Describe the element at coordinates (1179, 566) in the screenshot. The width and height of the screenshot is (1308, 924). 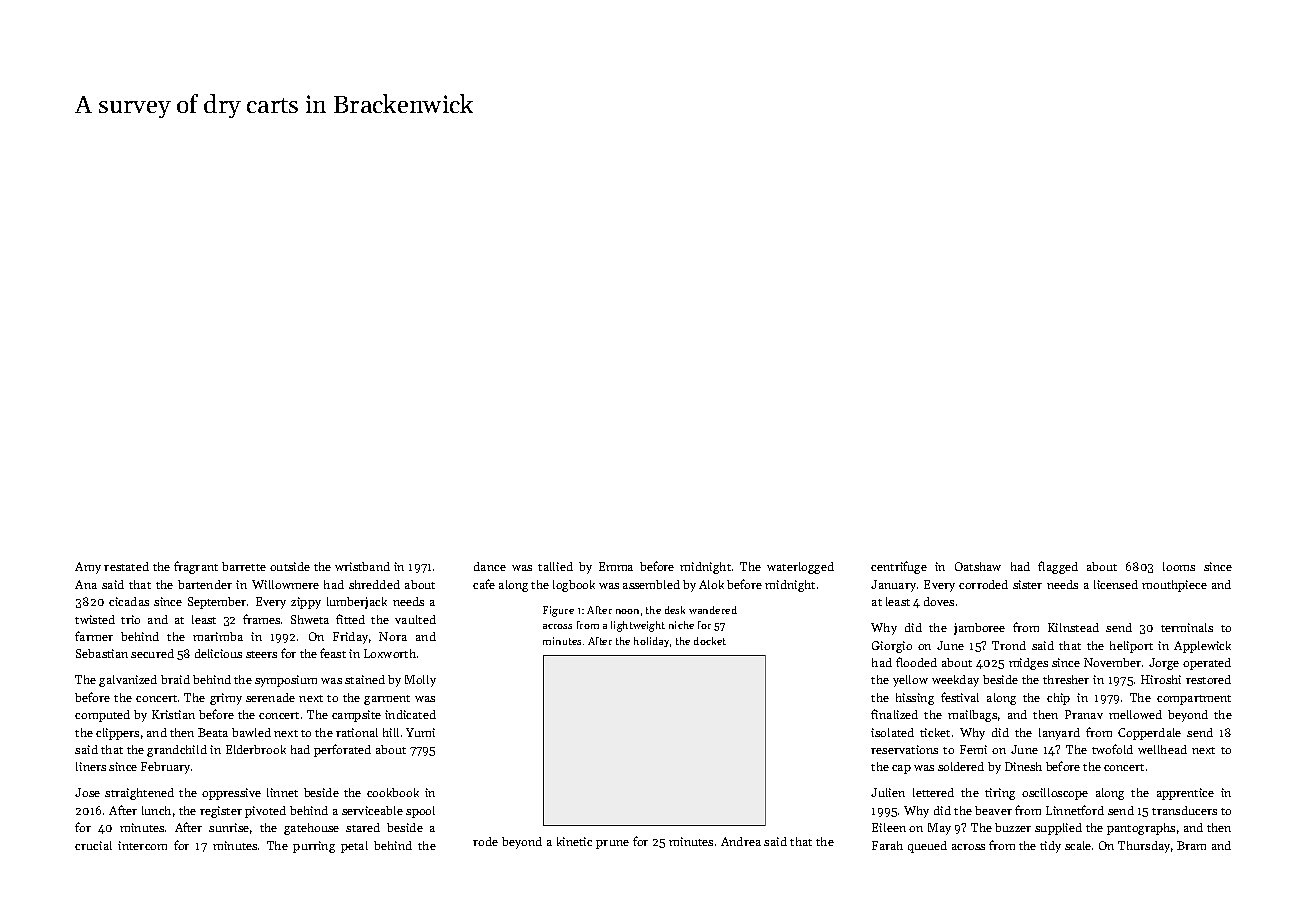
I see `looms` at that location.
